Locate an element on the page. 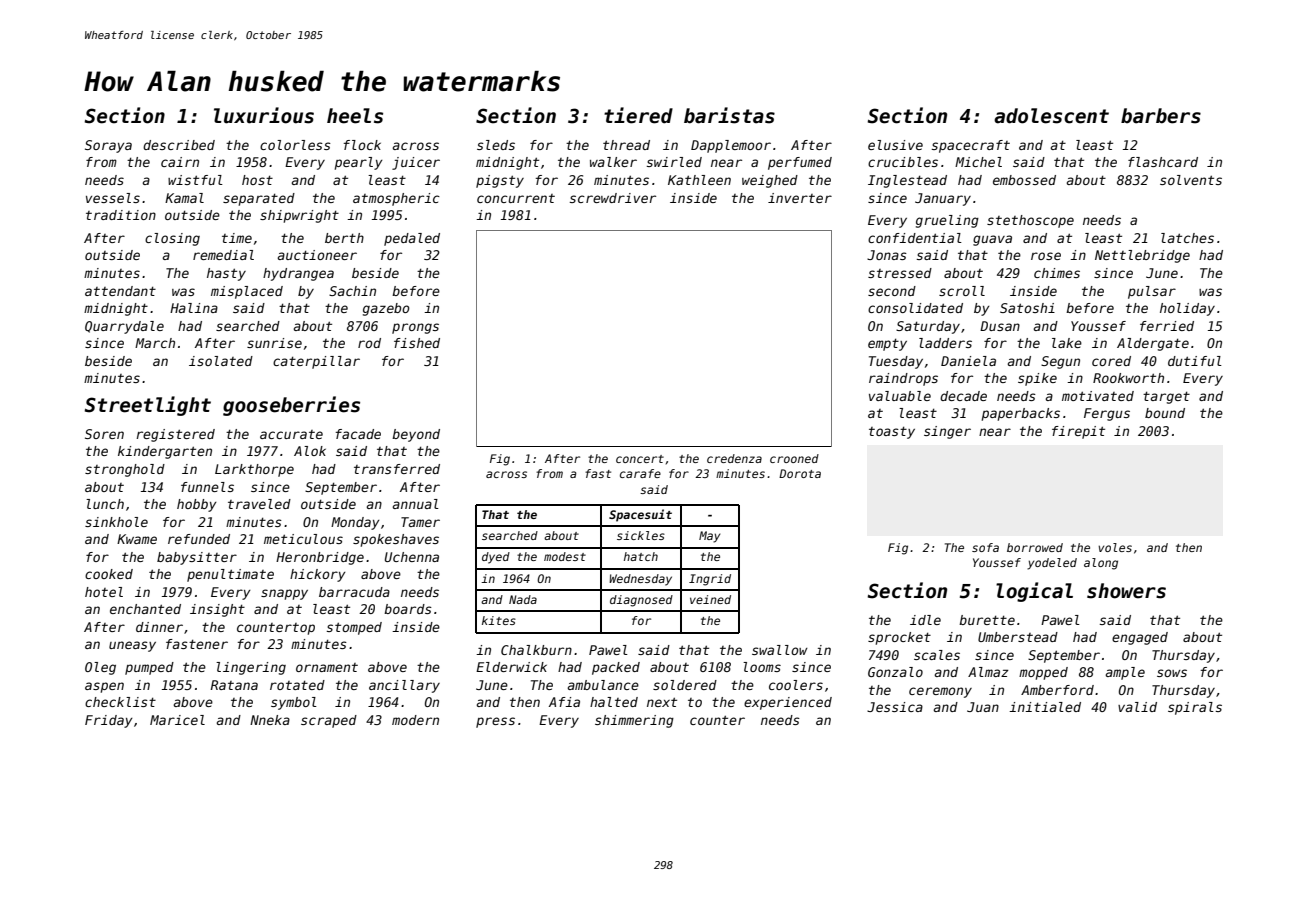  hatch is located at coordinates (641, 556).
